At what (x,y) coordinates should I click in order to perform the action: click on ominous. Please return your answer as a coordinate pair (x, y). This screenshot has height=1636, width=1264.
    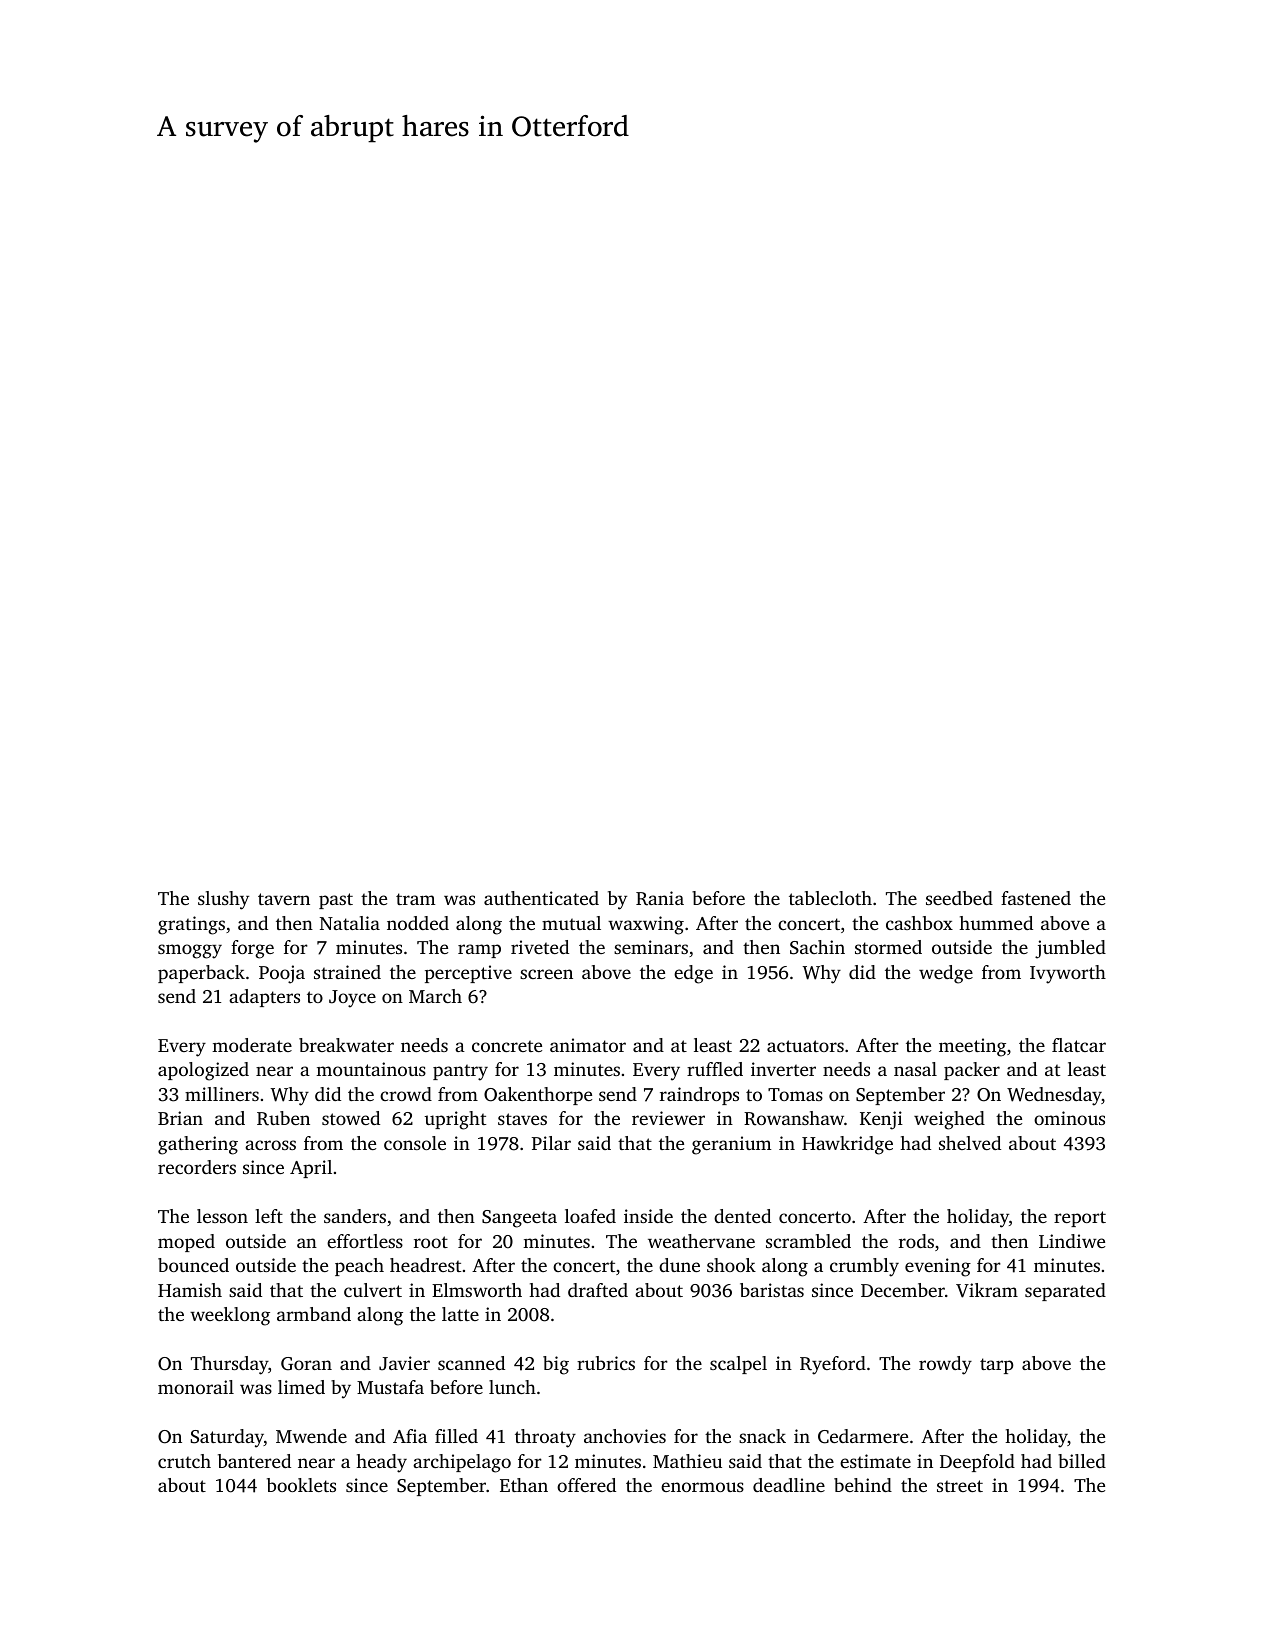
    Looking at the image, I should click on (1069, 1118).
